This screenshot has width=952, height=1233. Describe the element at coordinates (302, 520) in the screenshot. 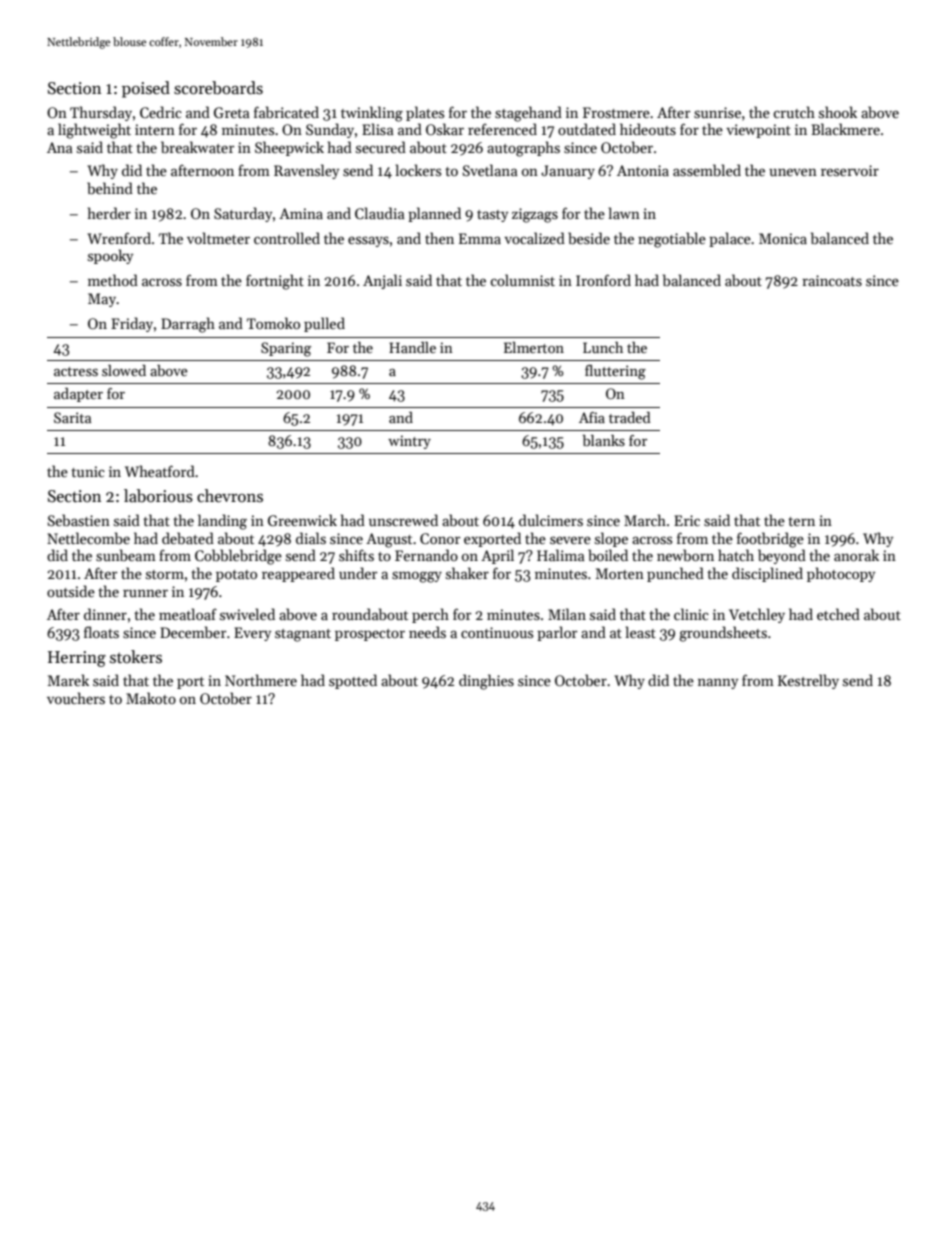

I see `Greenwick` at that location.
